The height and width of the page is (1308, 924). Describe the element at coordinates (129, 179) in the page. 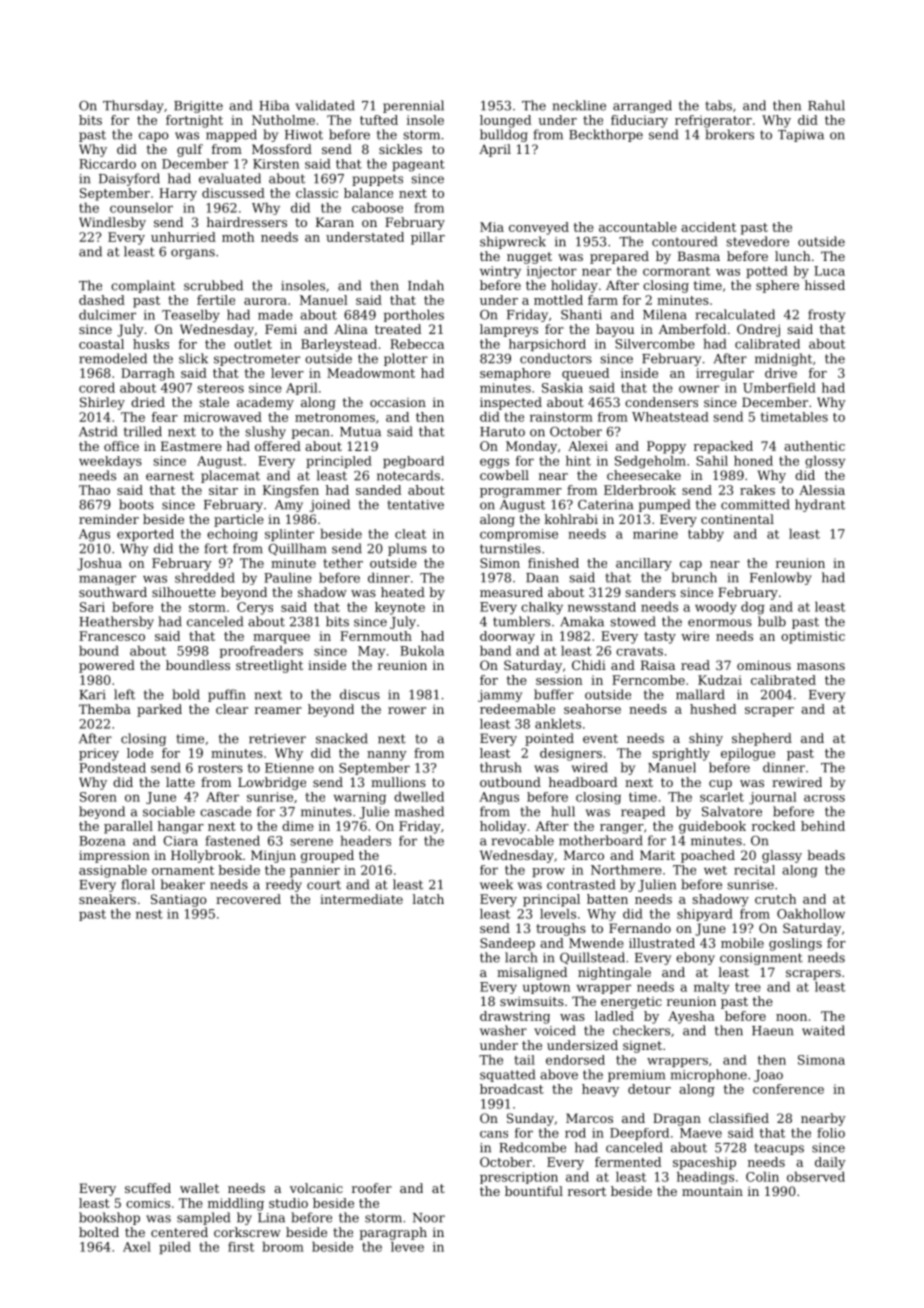

I see `Daisyford` at that location.
